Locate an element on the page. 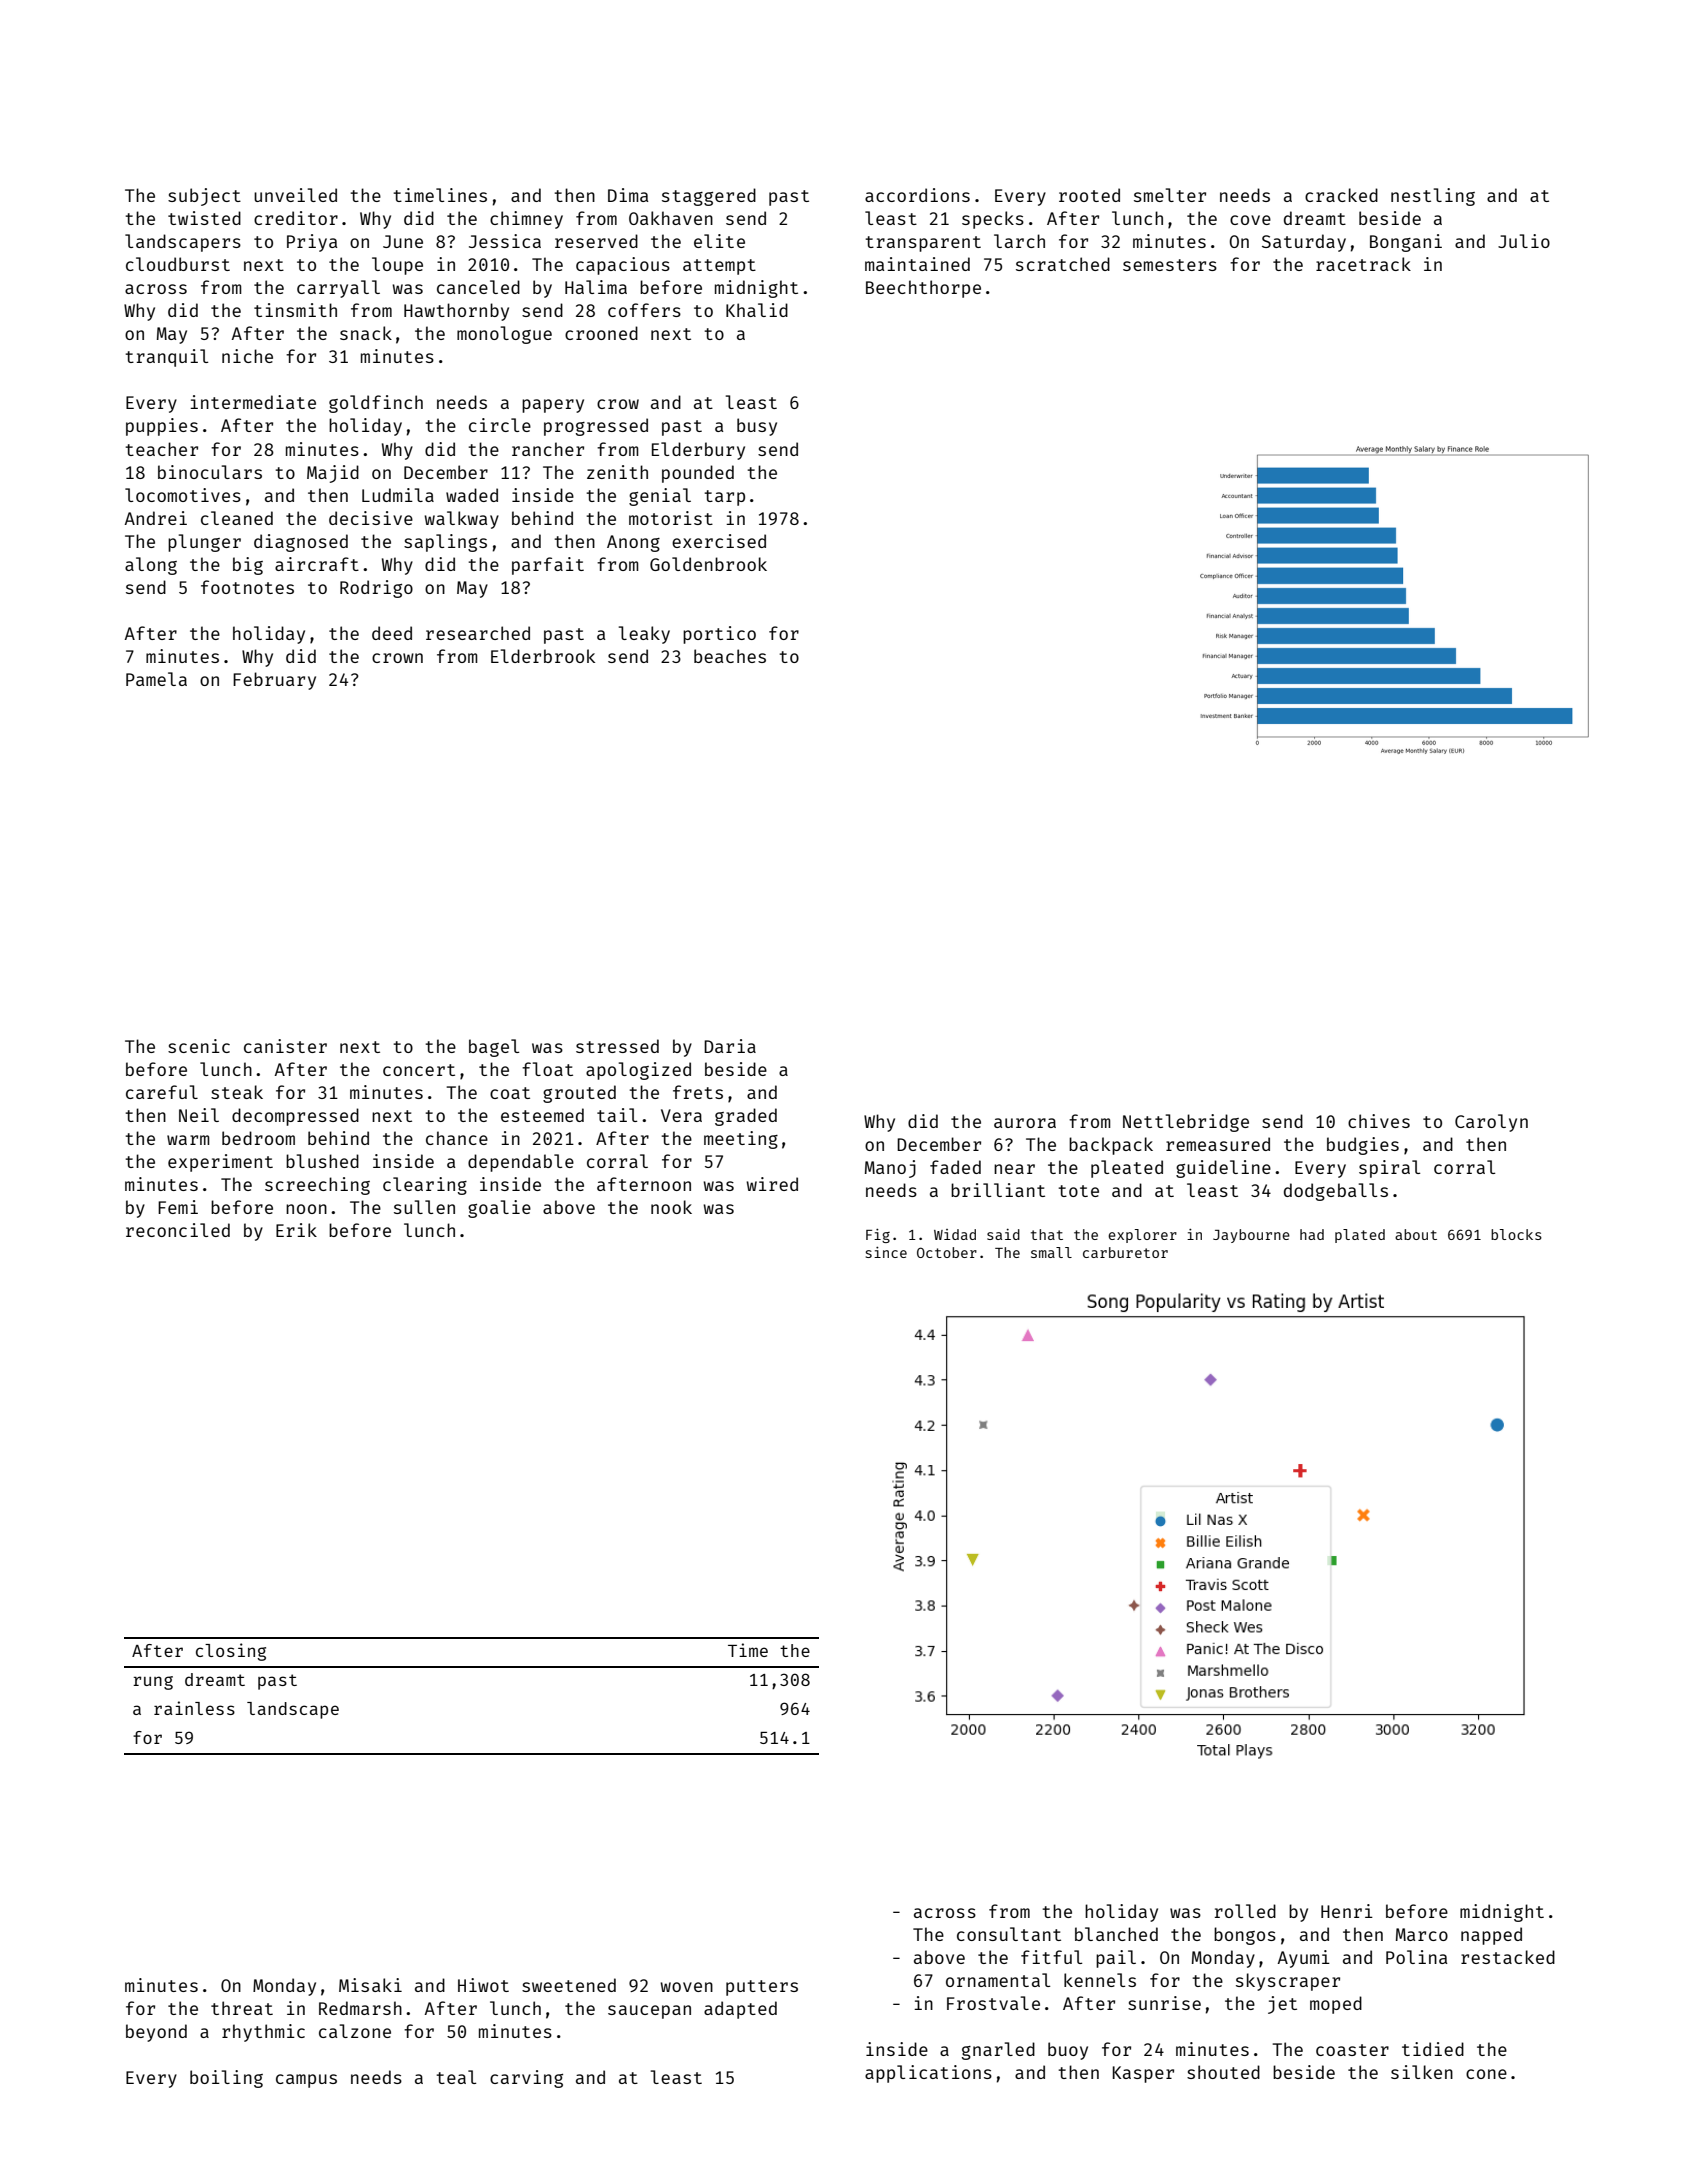  Daria is located at coordinates (730, 1046).
